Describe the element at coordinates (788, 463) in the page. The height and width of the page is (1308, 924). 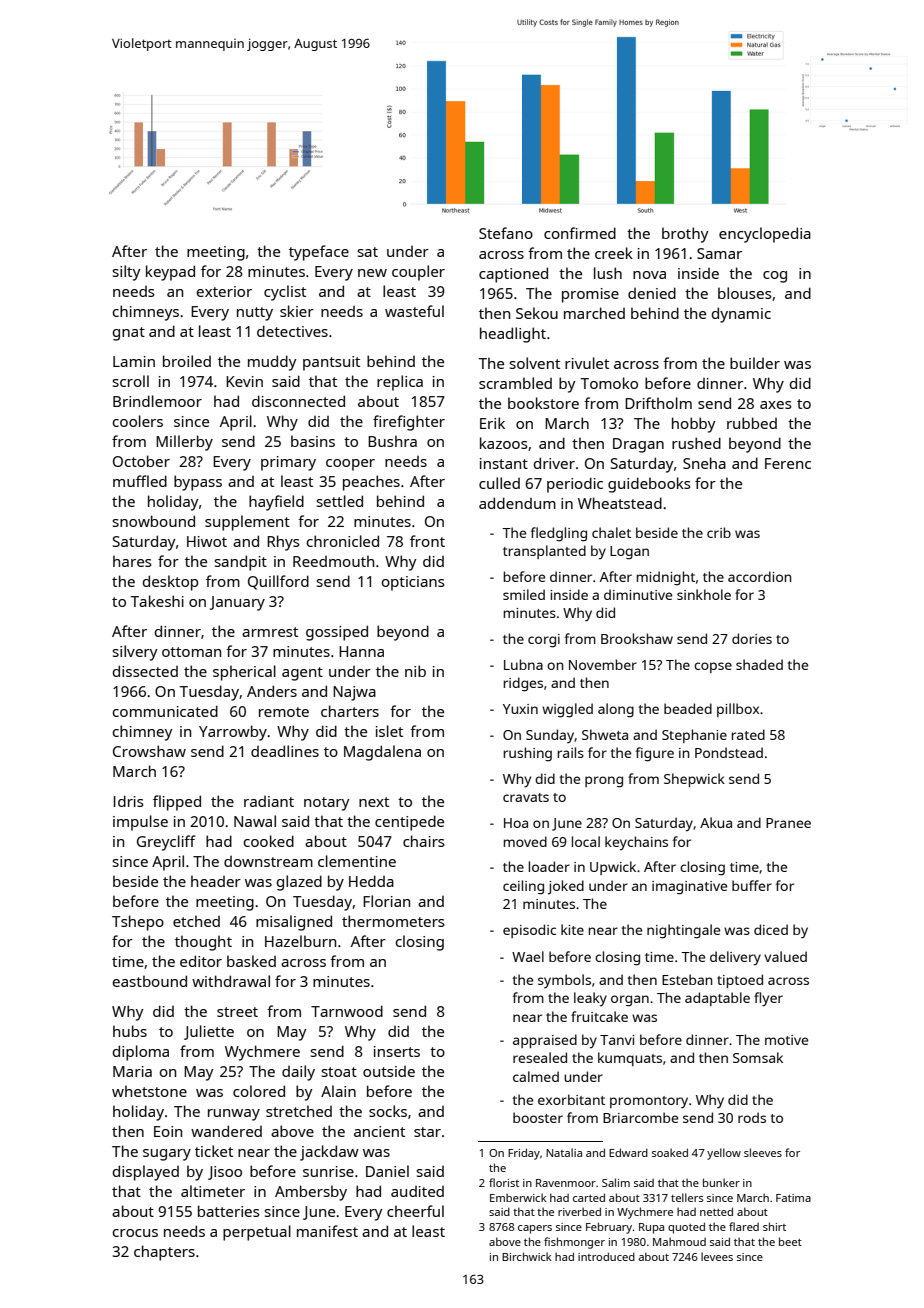
I see `Ferenc` at that location.
